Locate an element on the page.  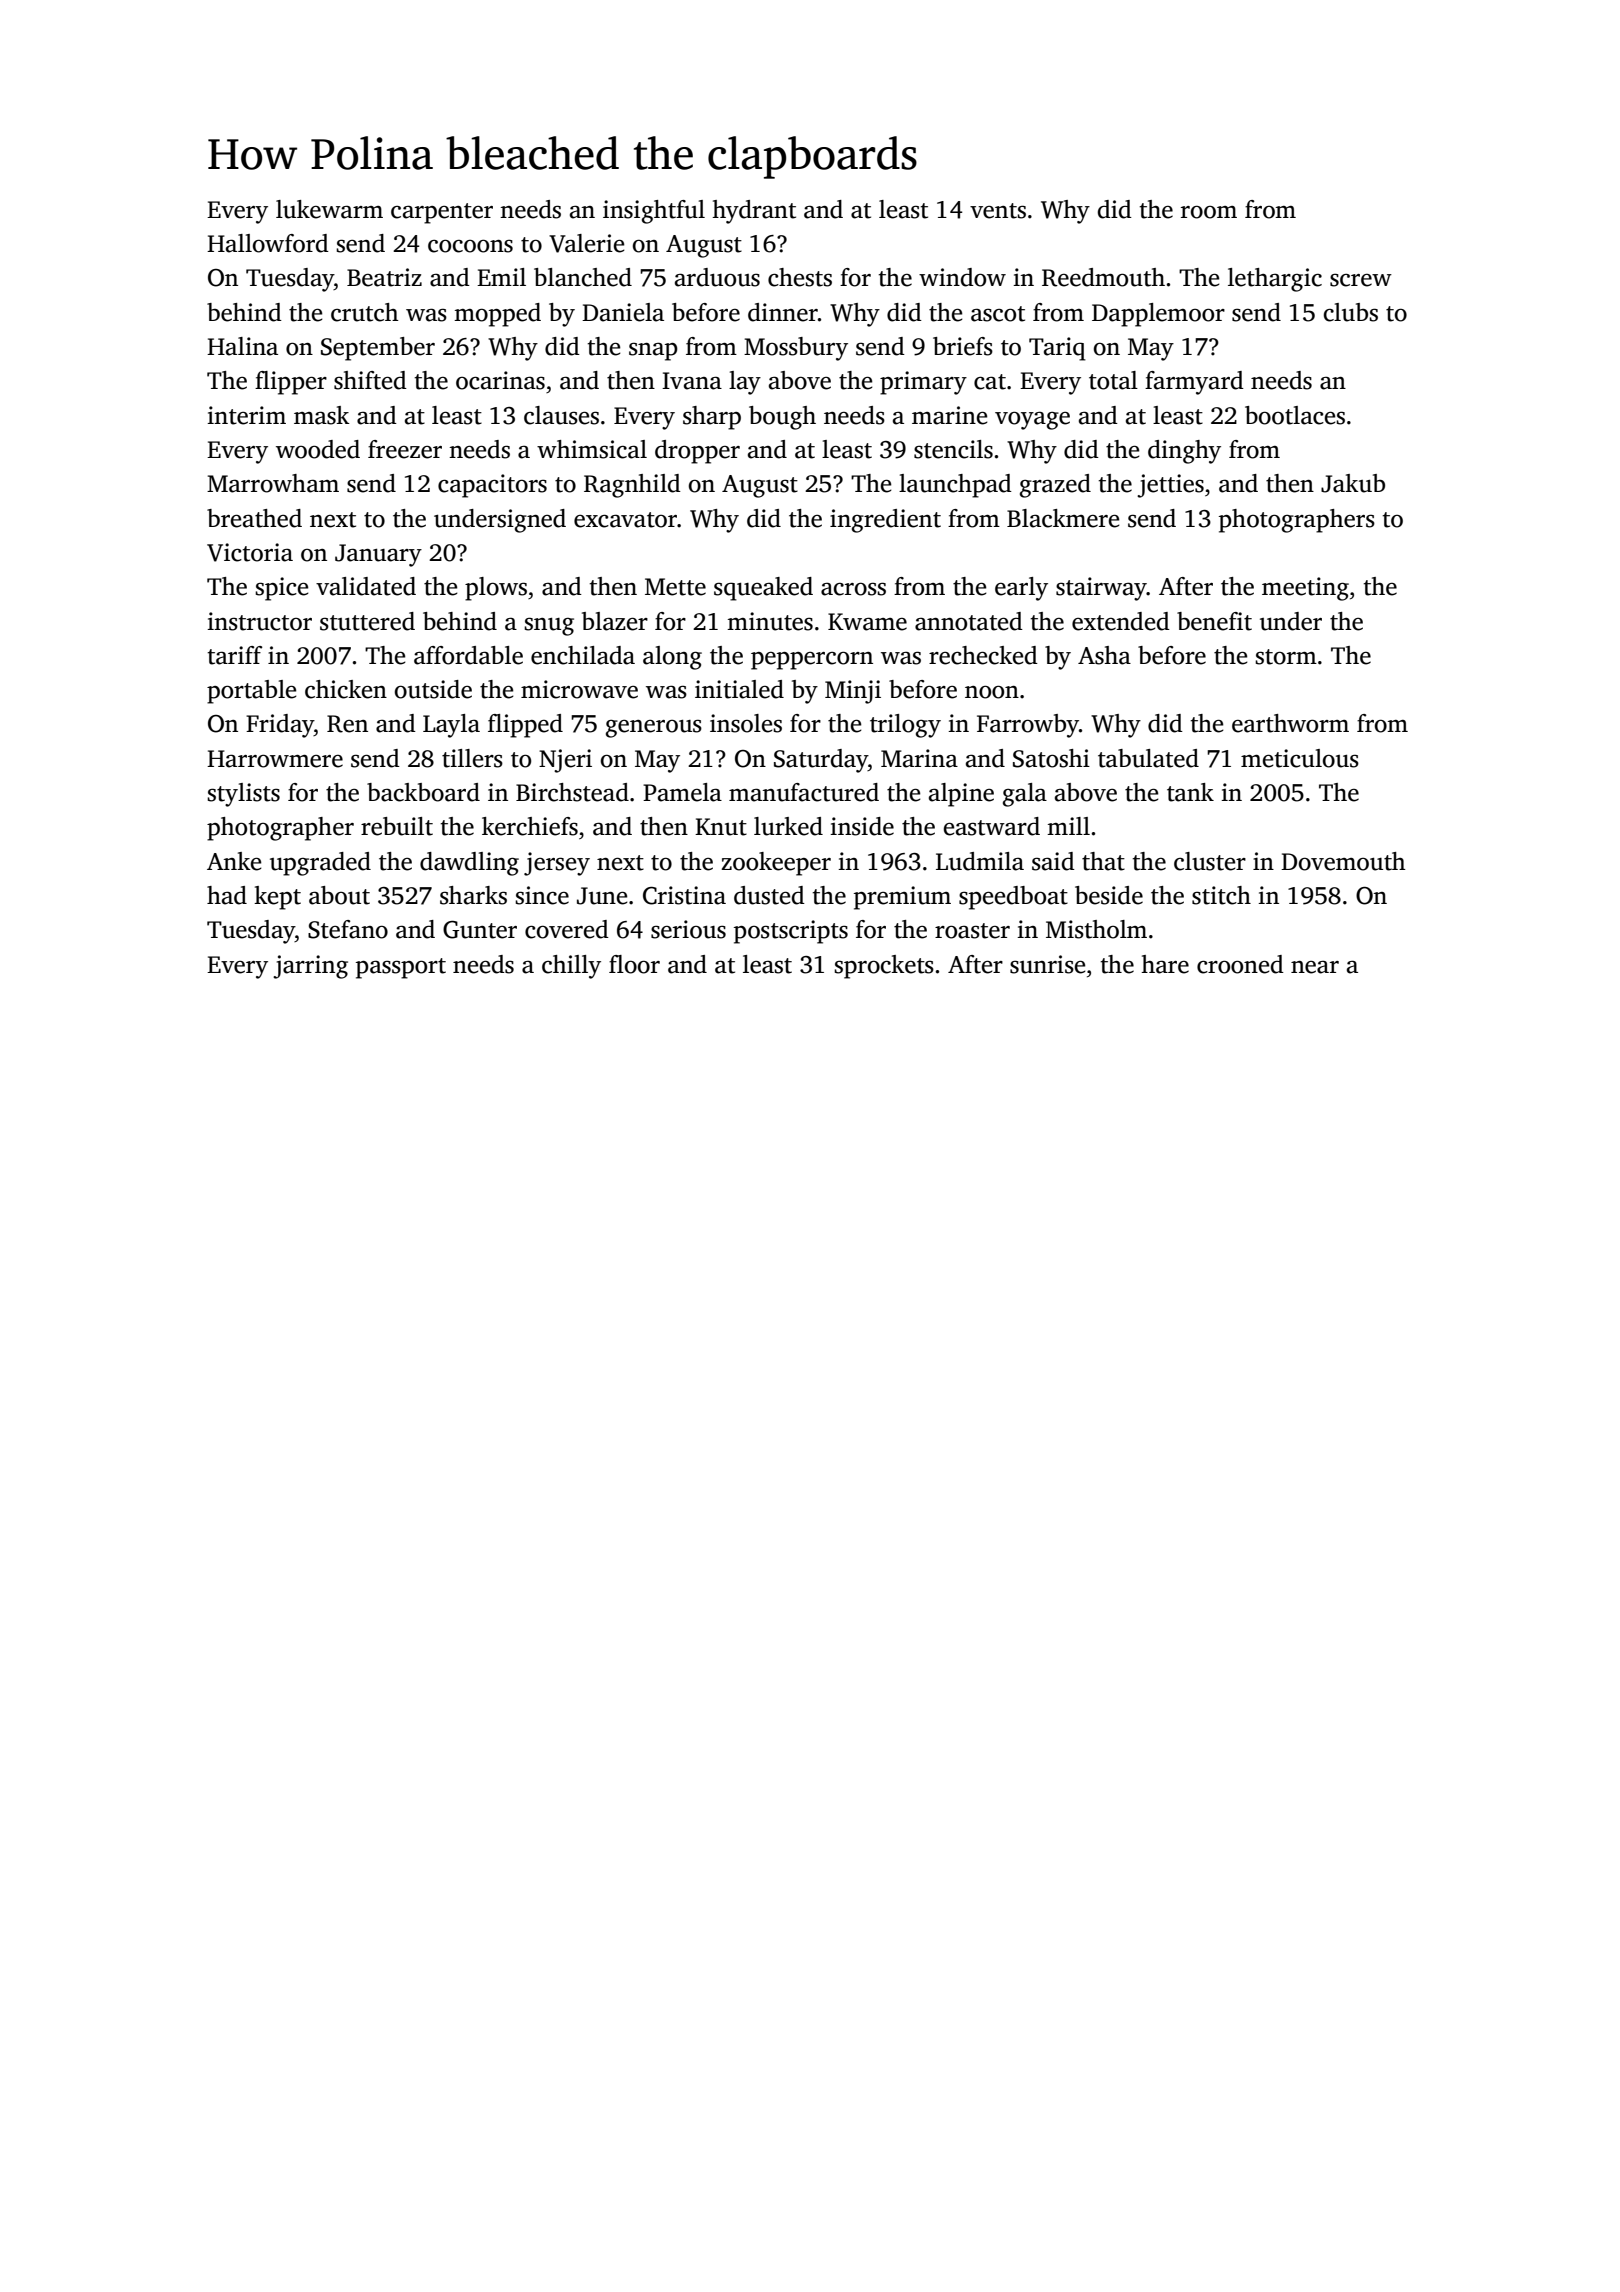
upgraded is located at coordinates (320, 864).
